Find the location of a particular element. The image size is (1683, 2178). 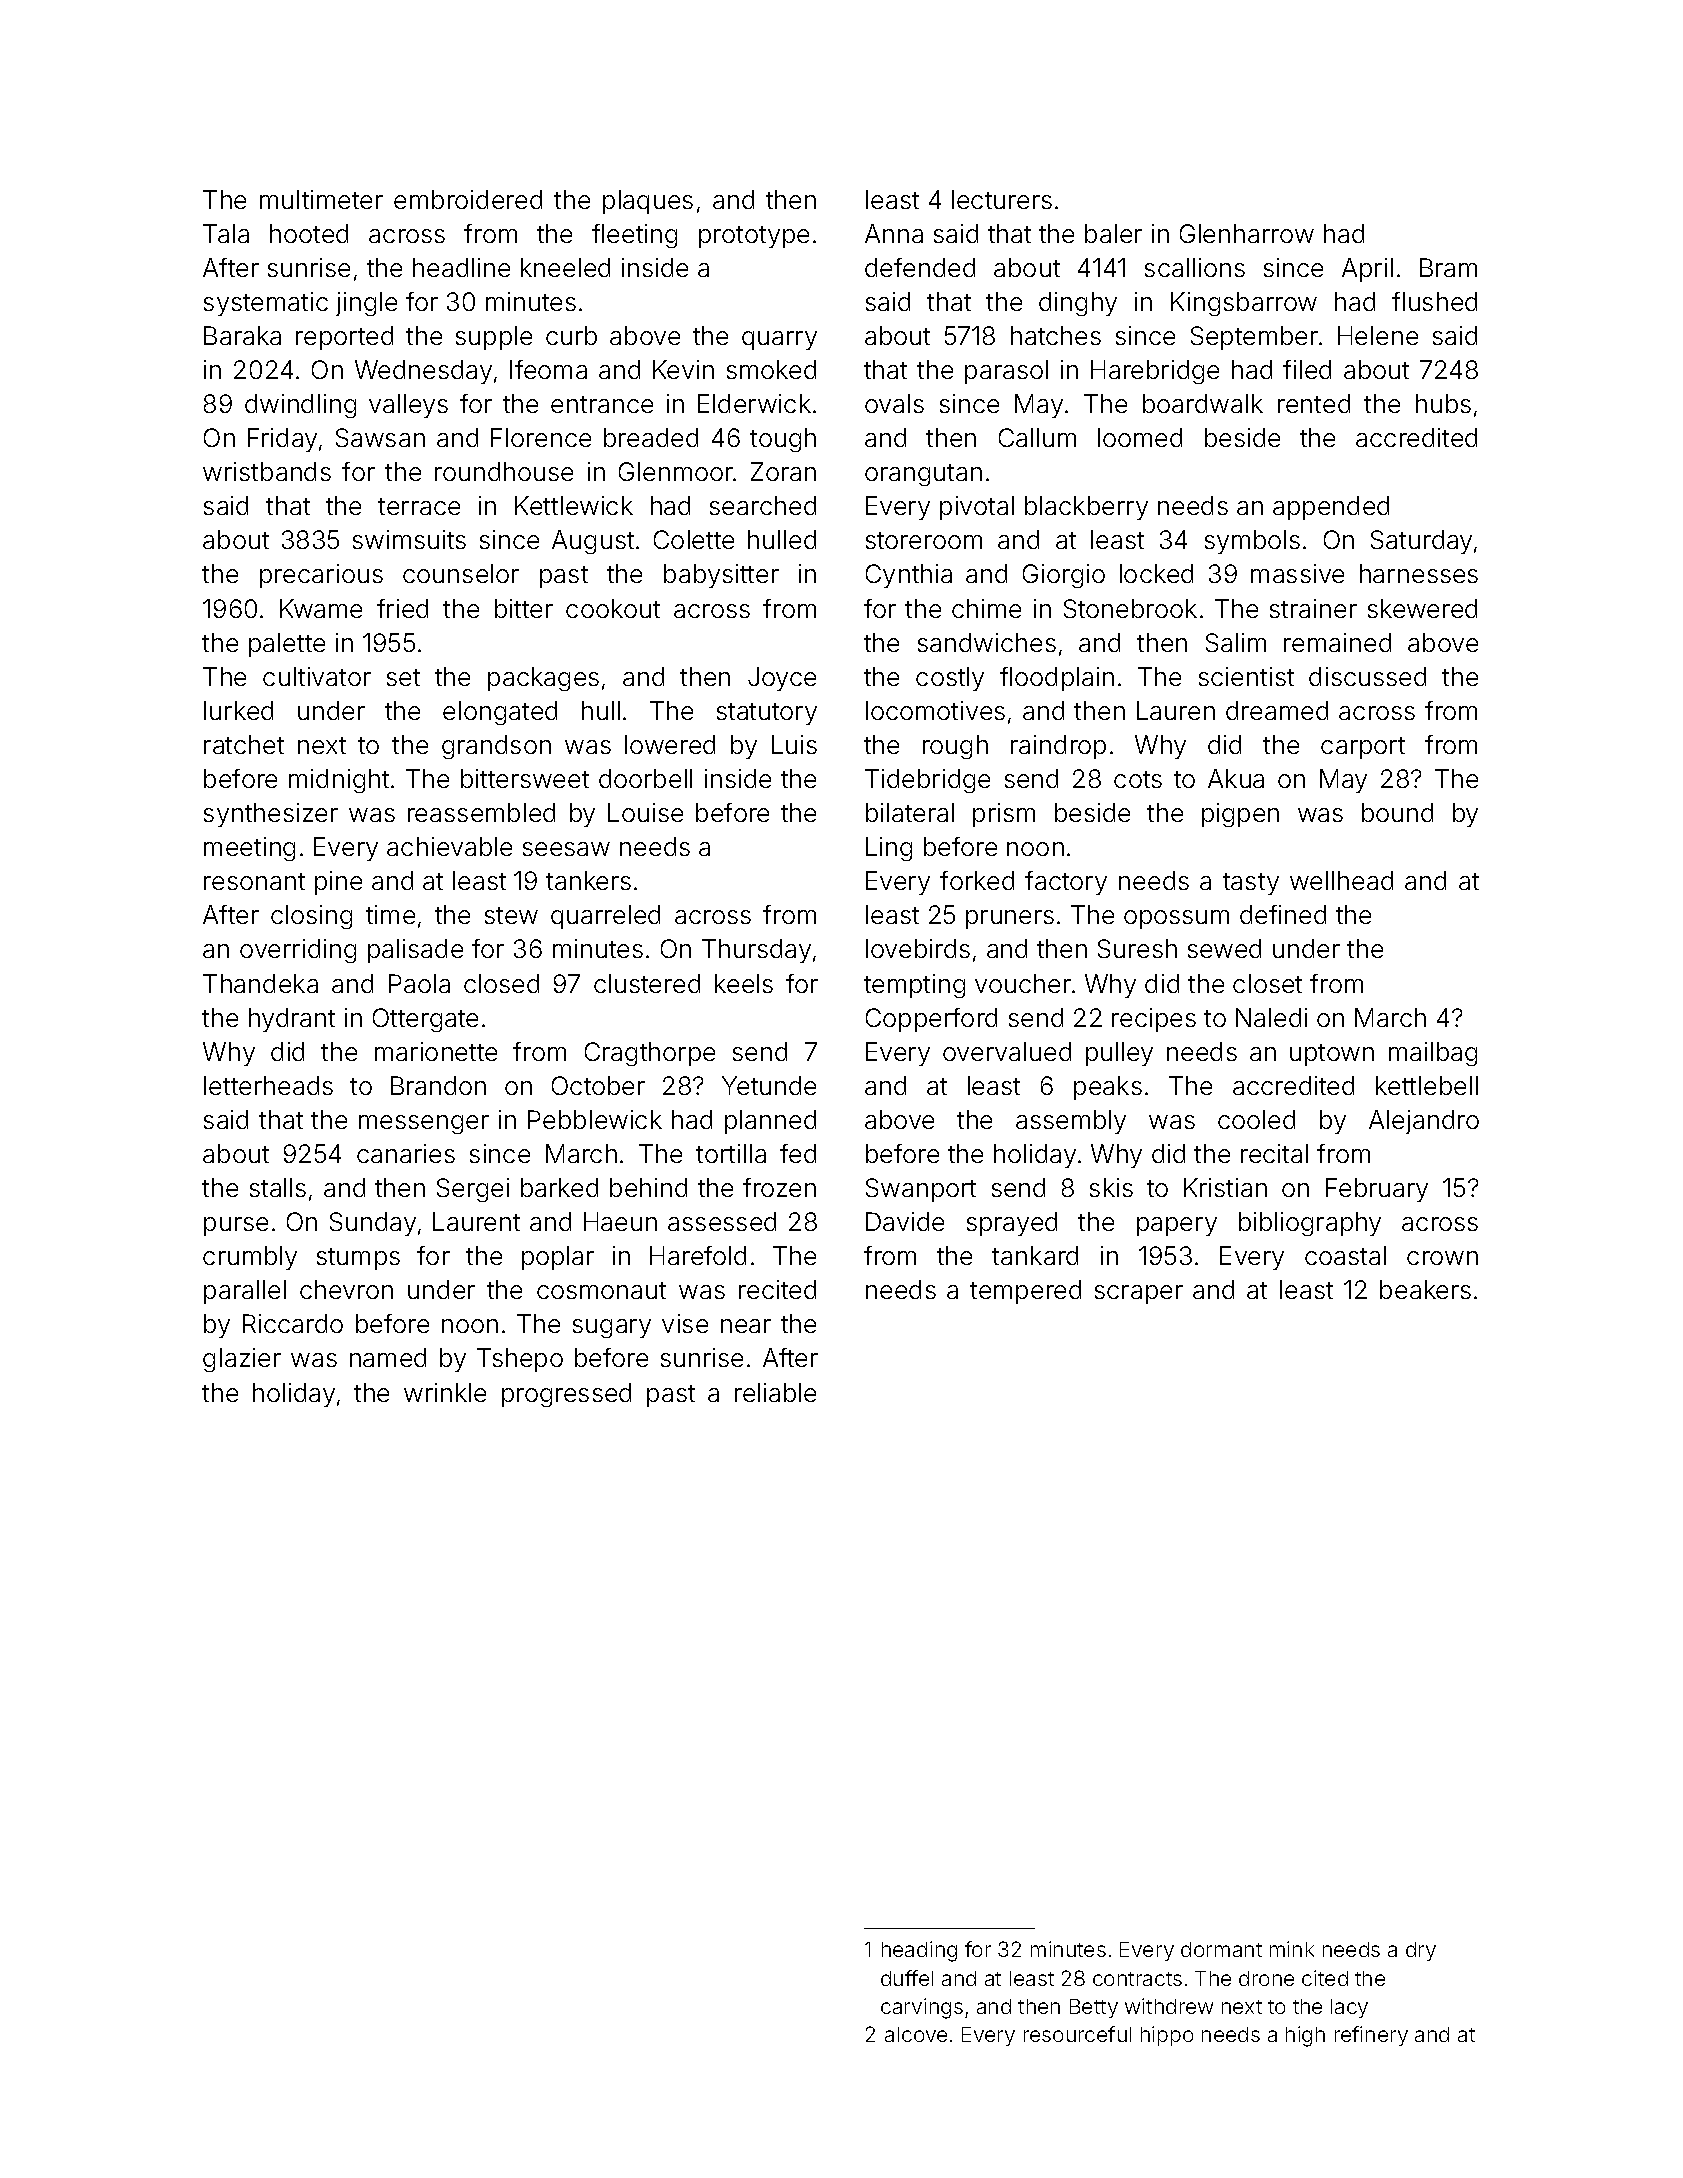

tempered is located at coordinates (1025, 1292).
